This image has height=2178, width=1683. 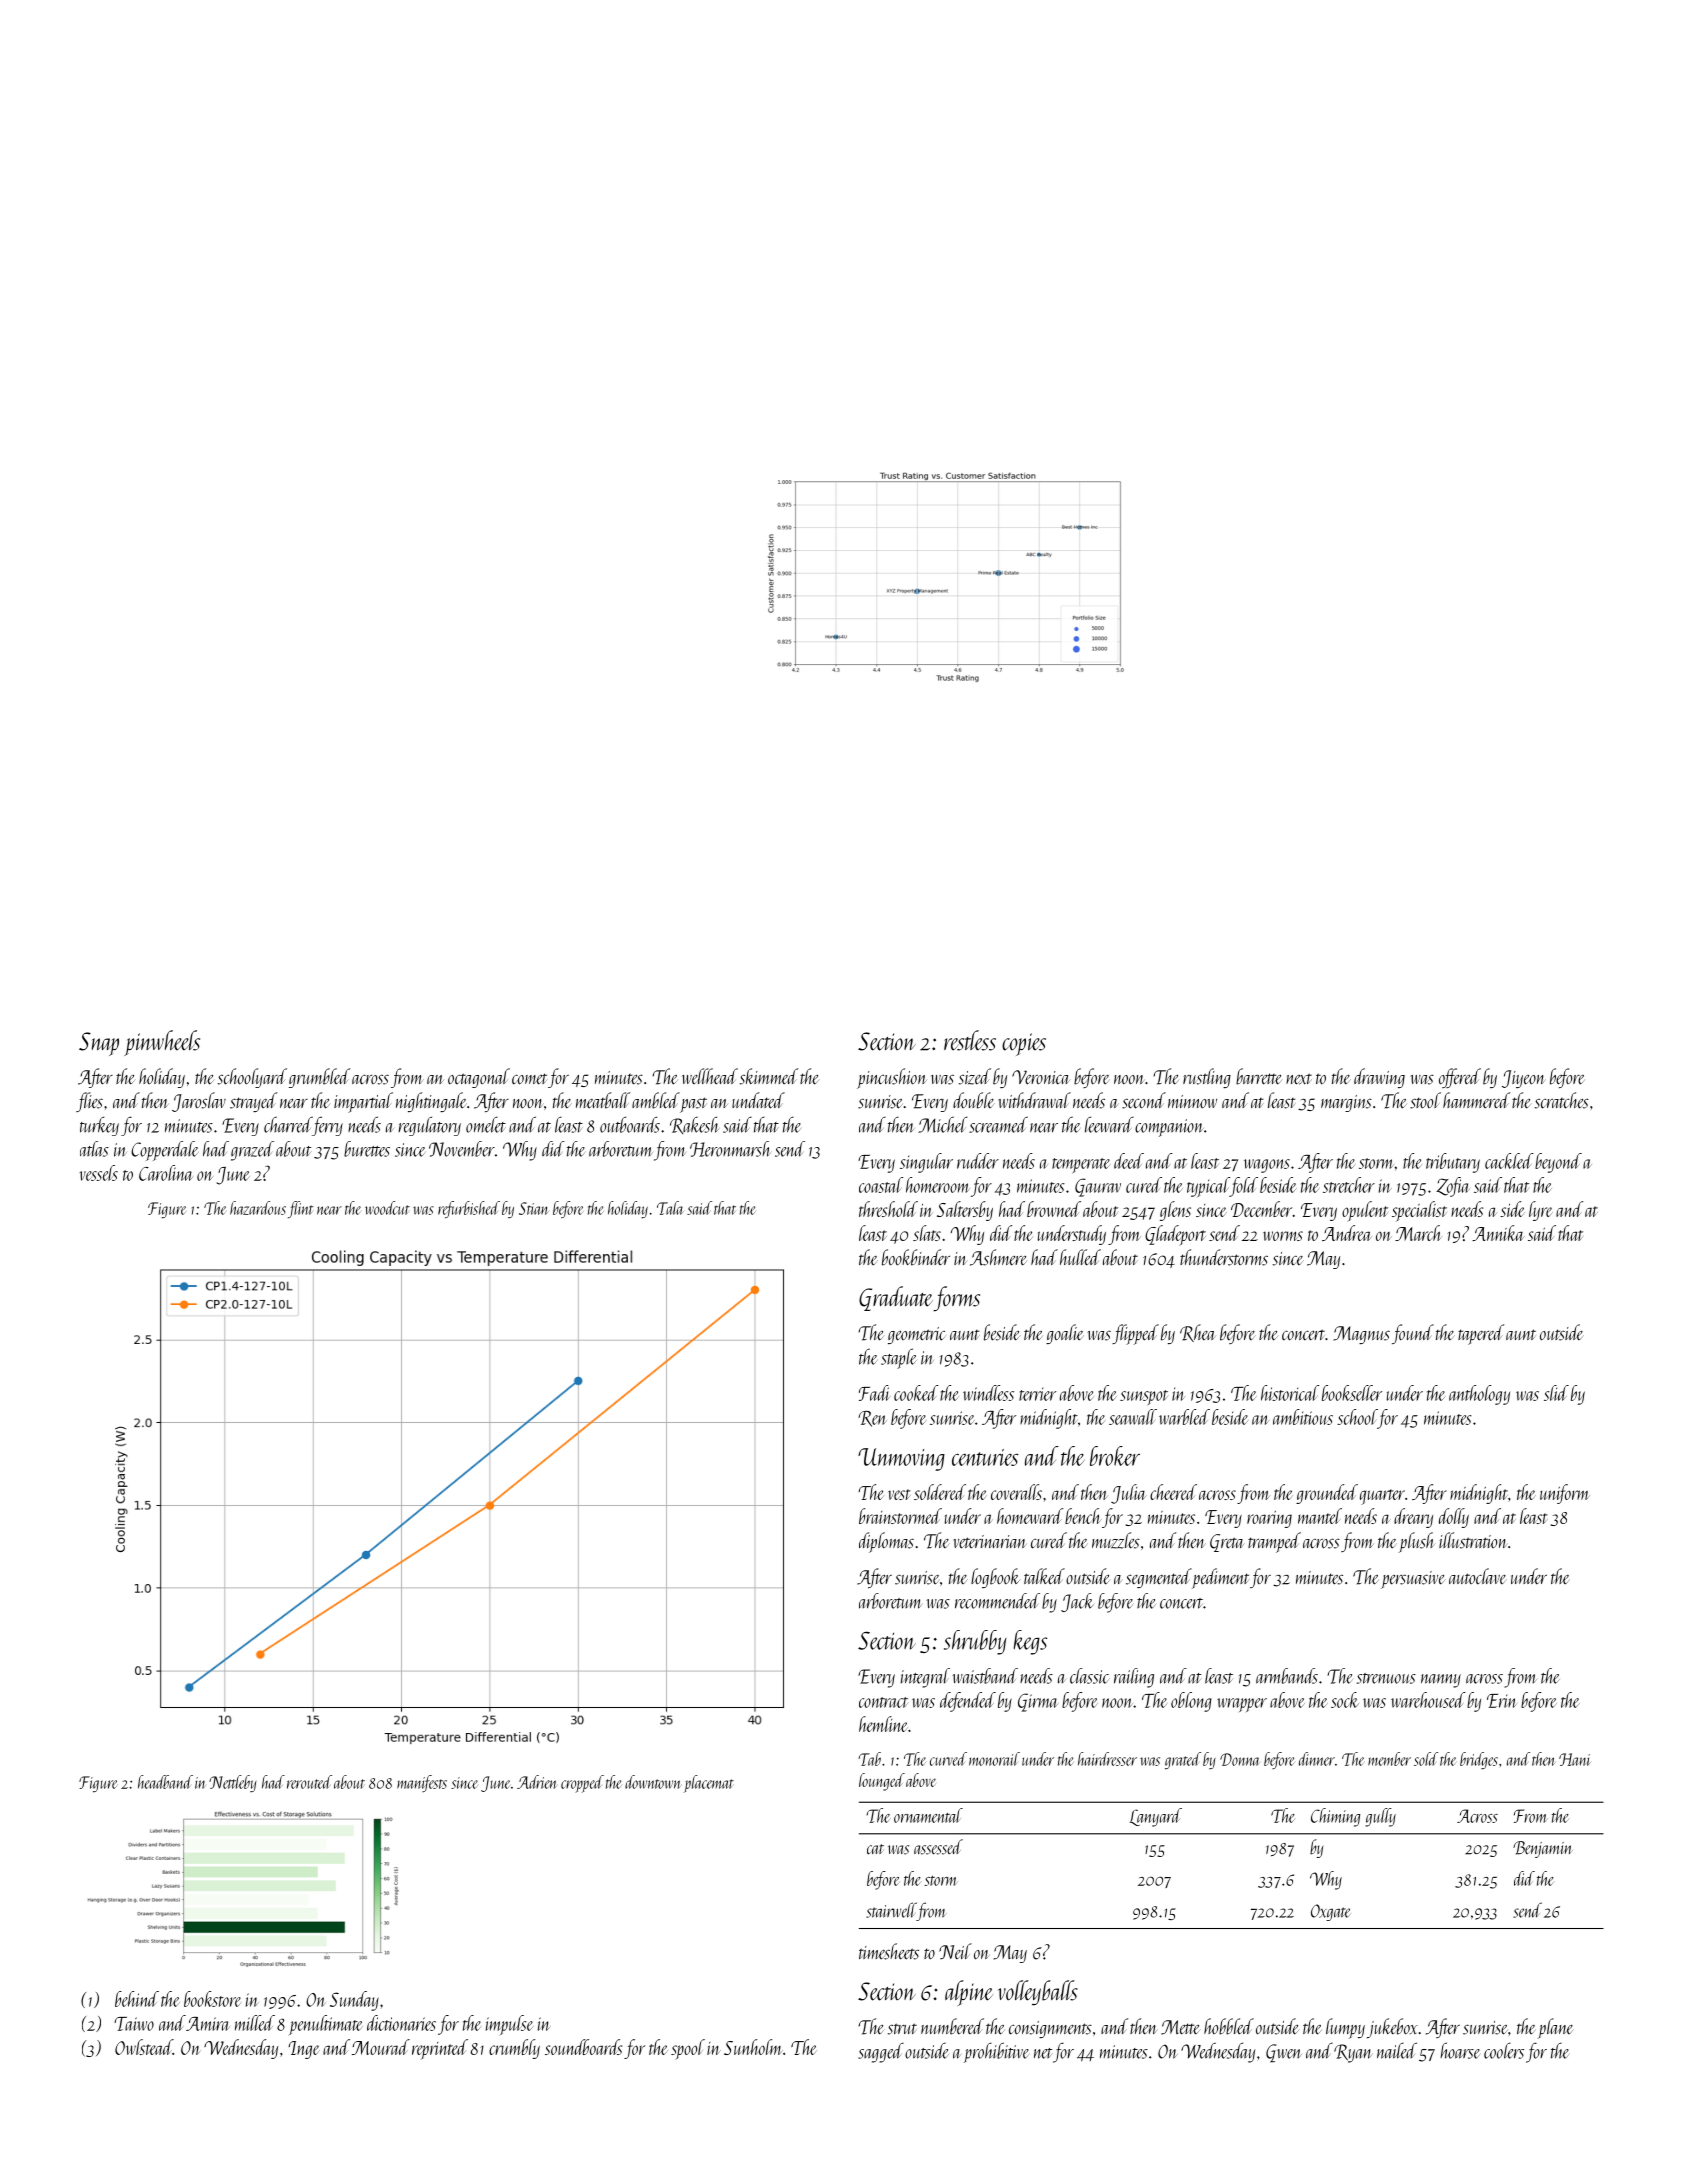 What do you see at coordinates (1024, 1044) in the image?
I see `copies` at bounding box center [1024, 1044].
